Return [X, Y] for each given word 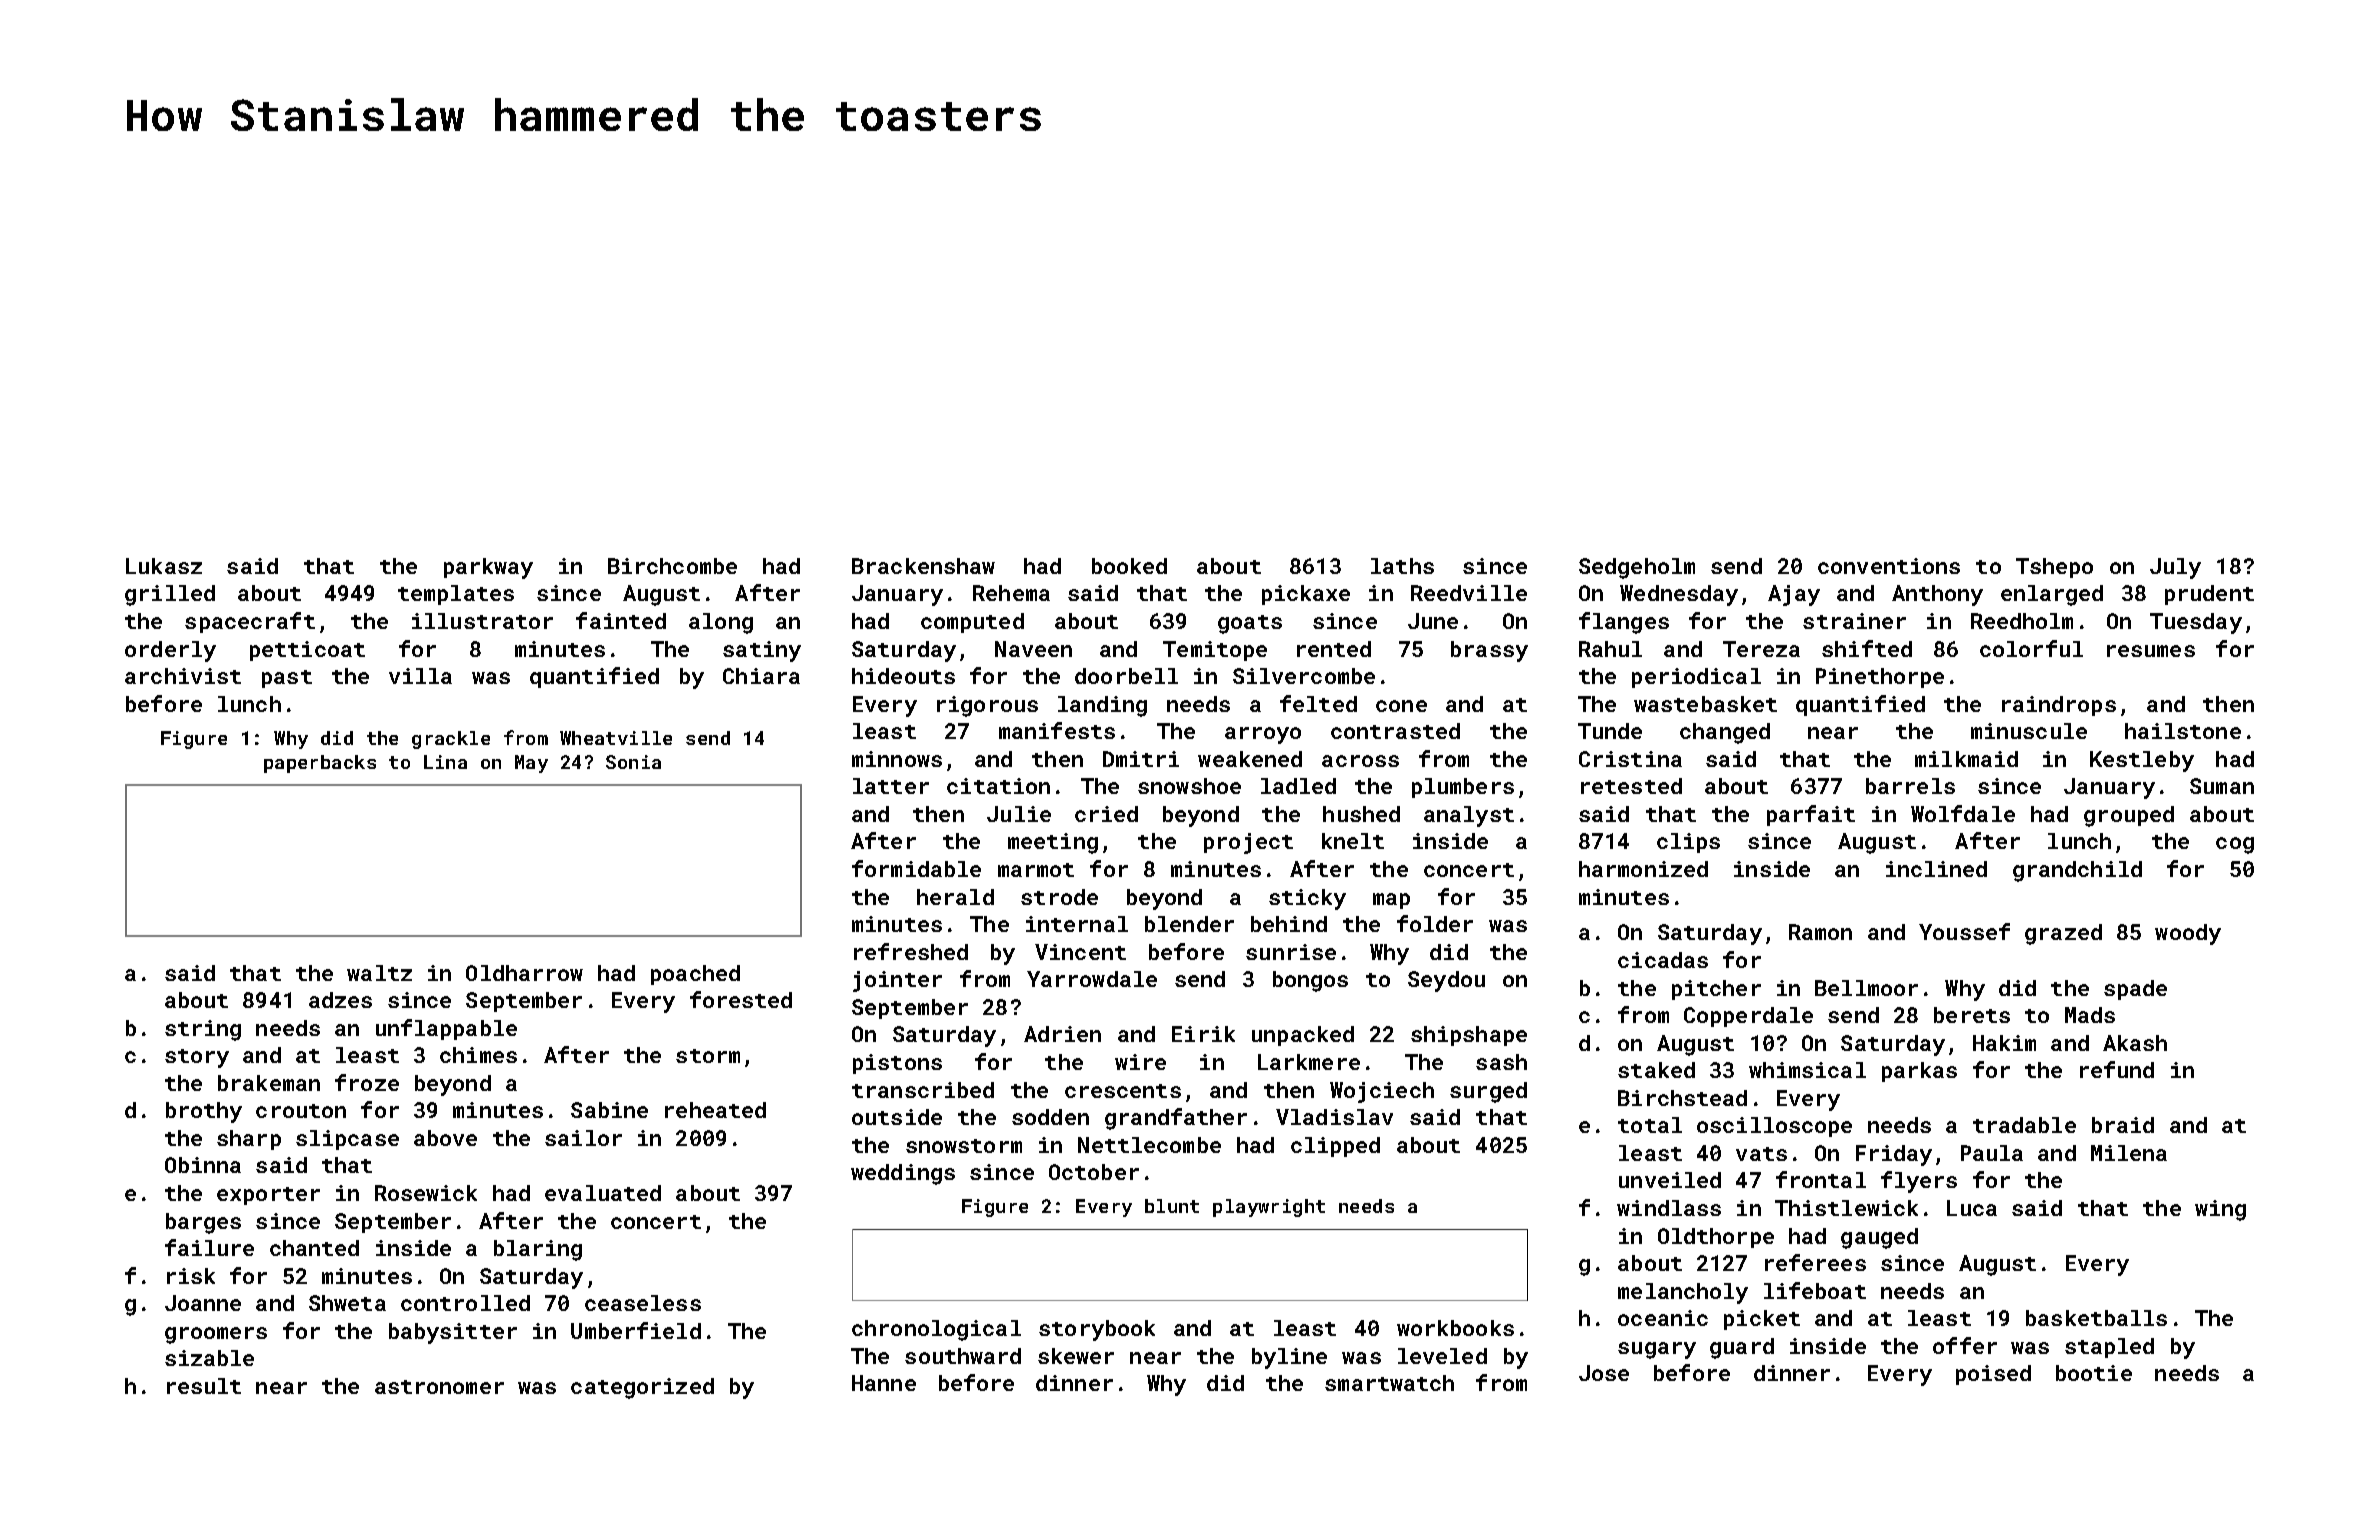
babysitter [453, 1333]
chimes [478, 1055]
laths [1402, 566]
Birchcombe [672, 566]
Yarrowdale [1092, 979]
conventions [1889, 566]
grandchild [2077, 871]
